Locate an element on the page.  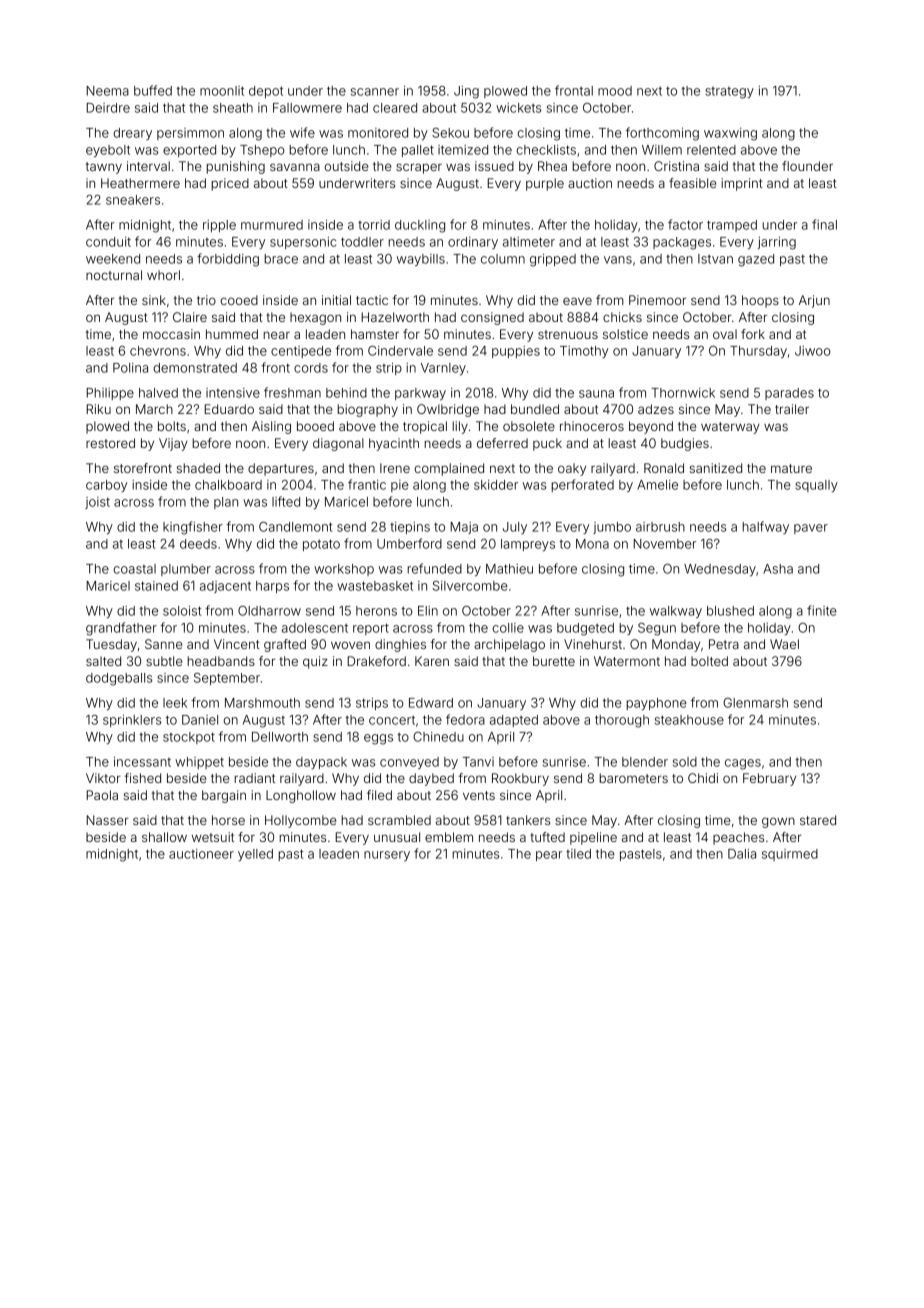
Nasser is located at coordinates (107, 820).
